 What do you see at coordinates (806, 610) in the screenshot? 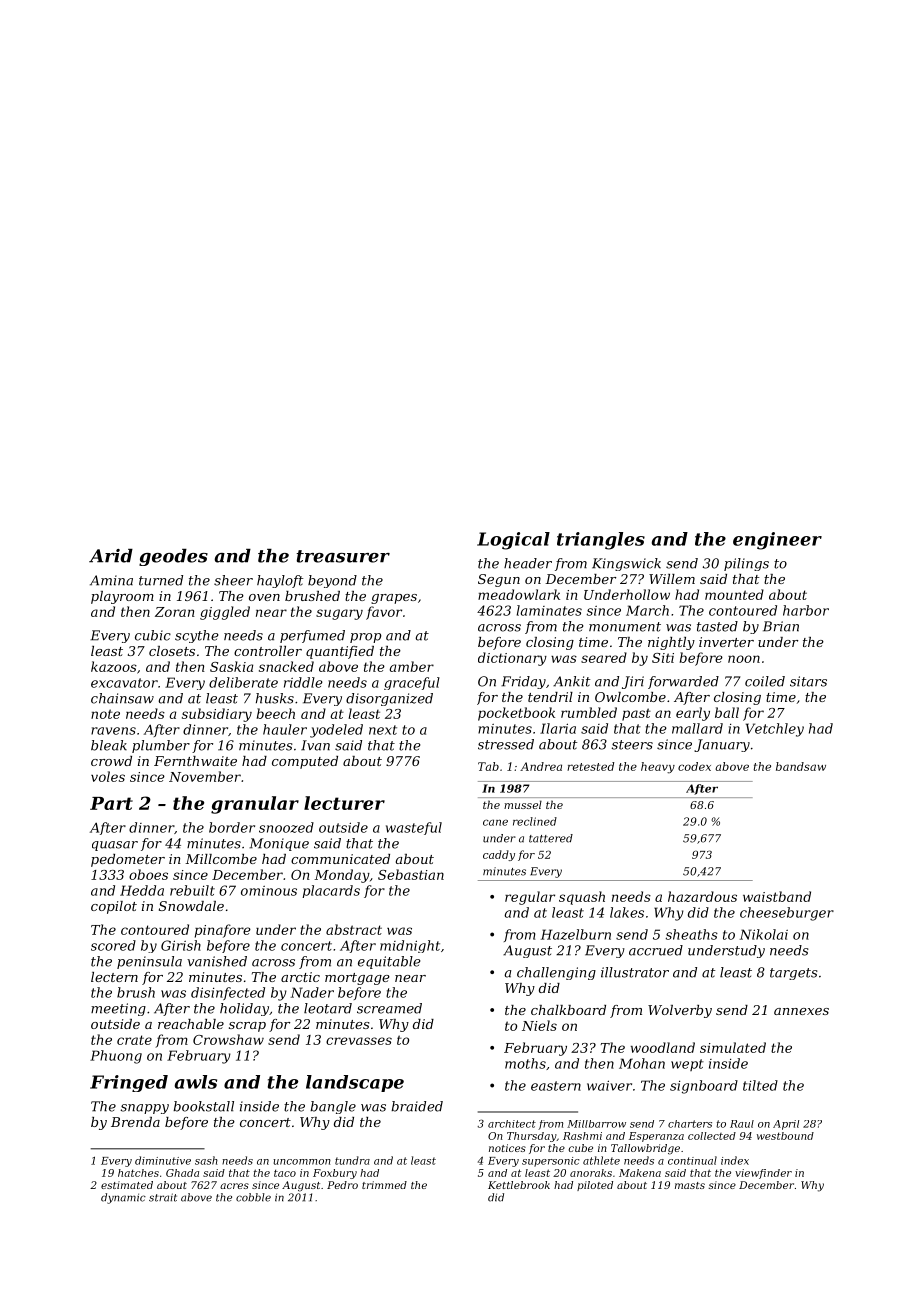
I see `harbor` at bounding box center [806, 610].
